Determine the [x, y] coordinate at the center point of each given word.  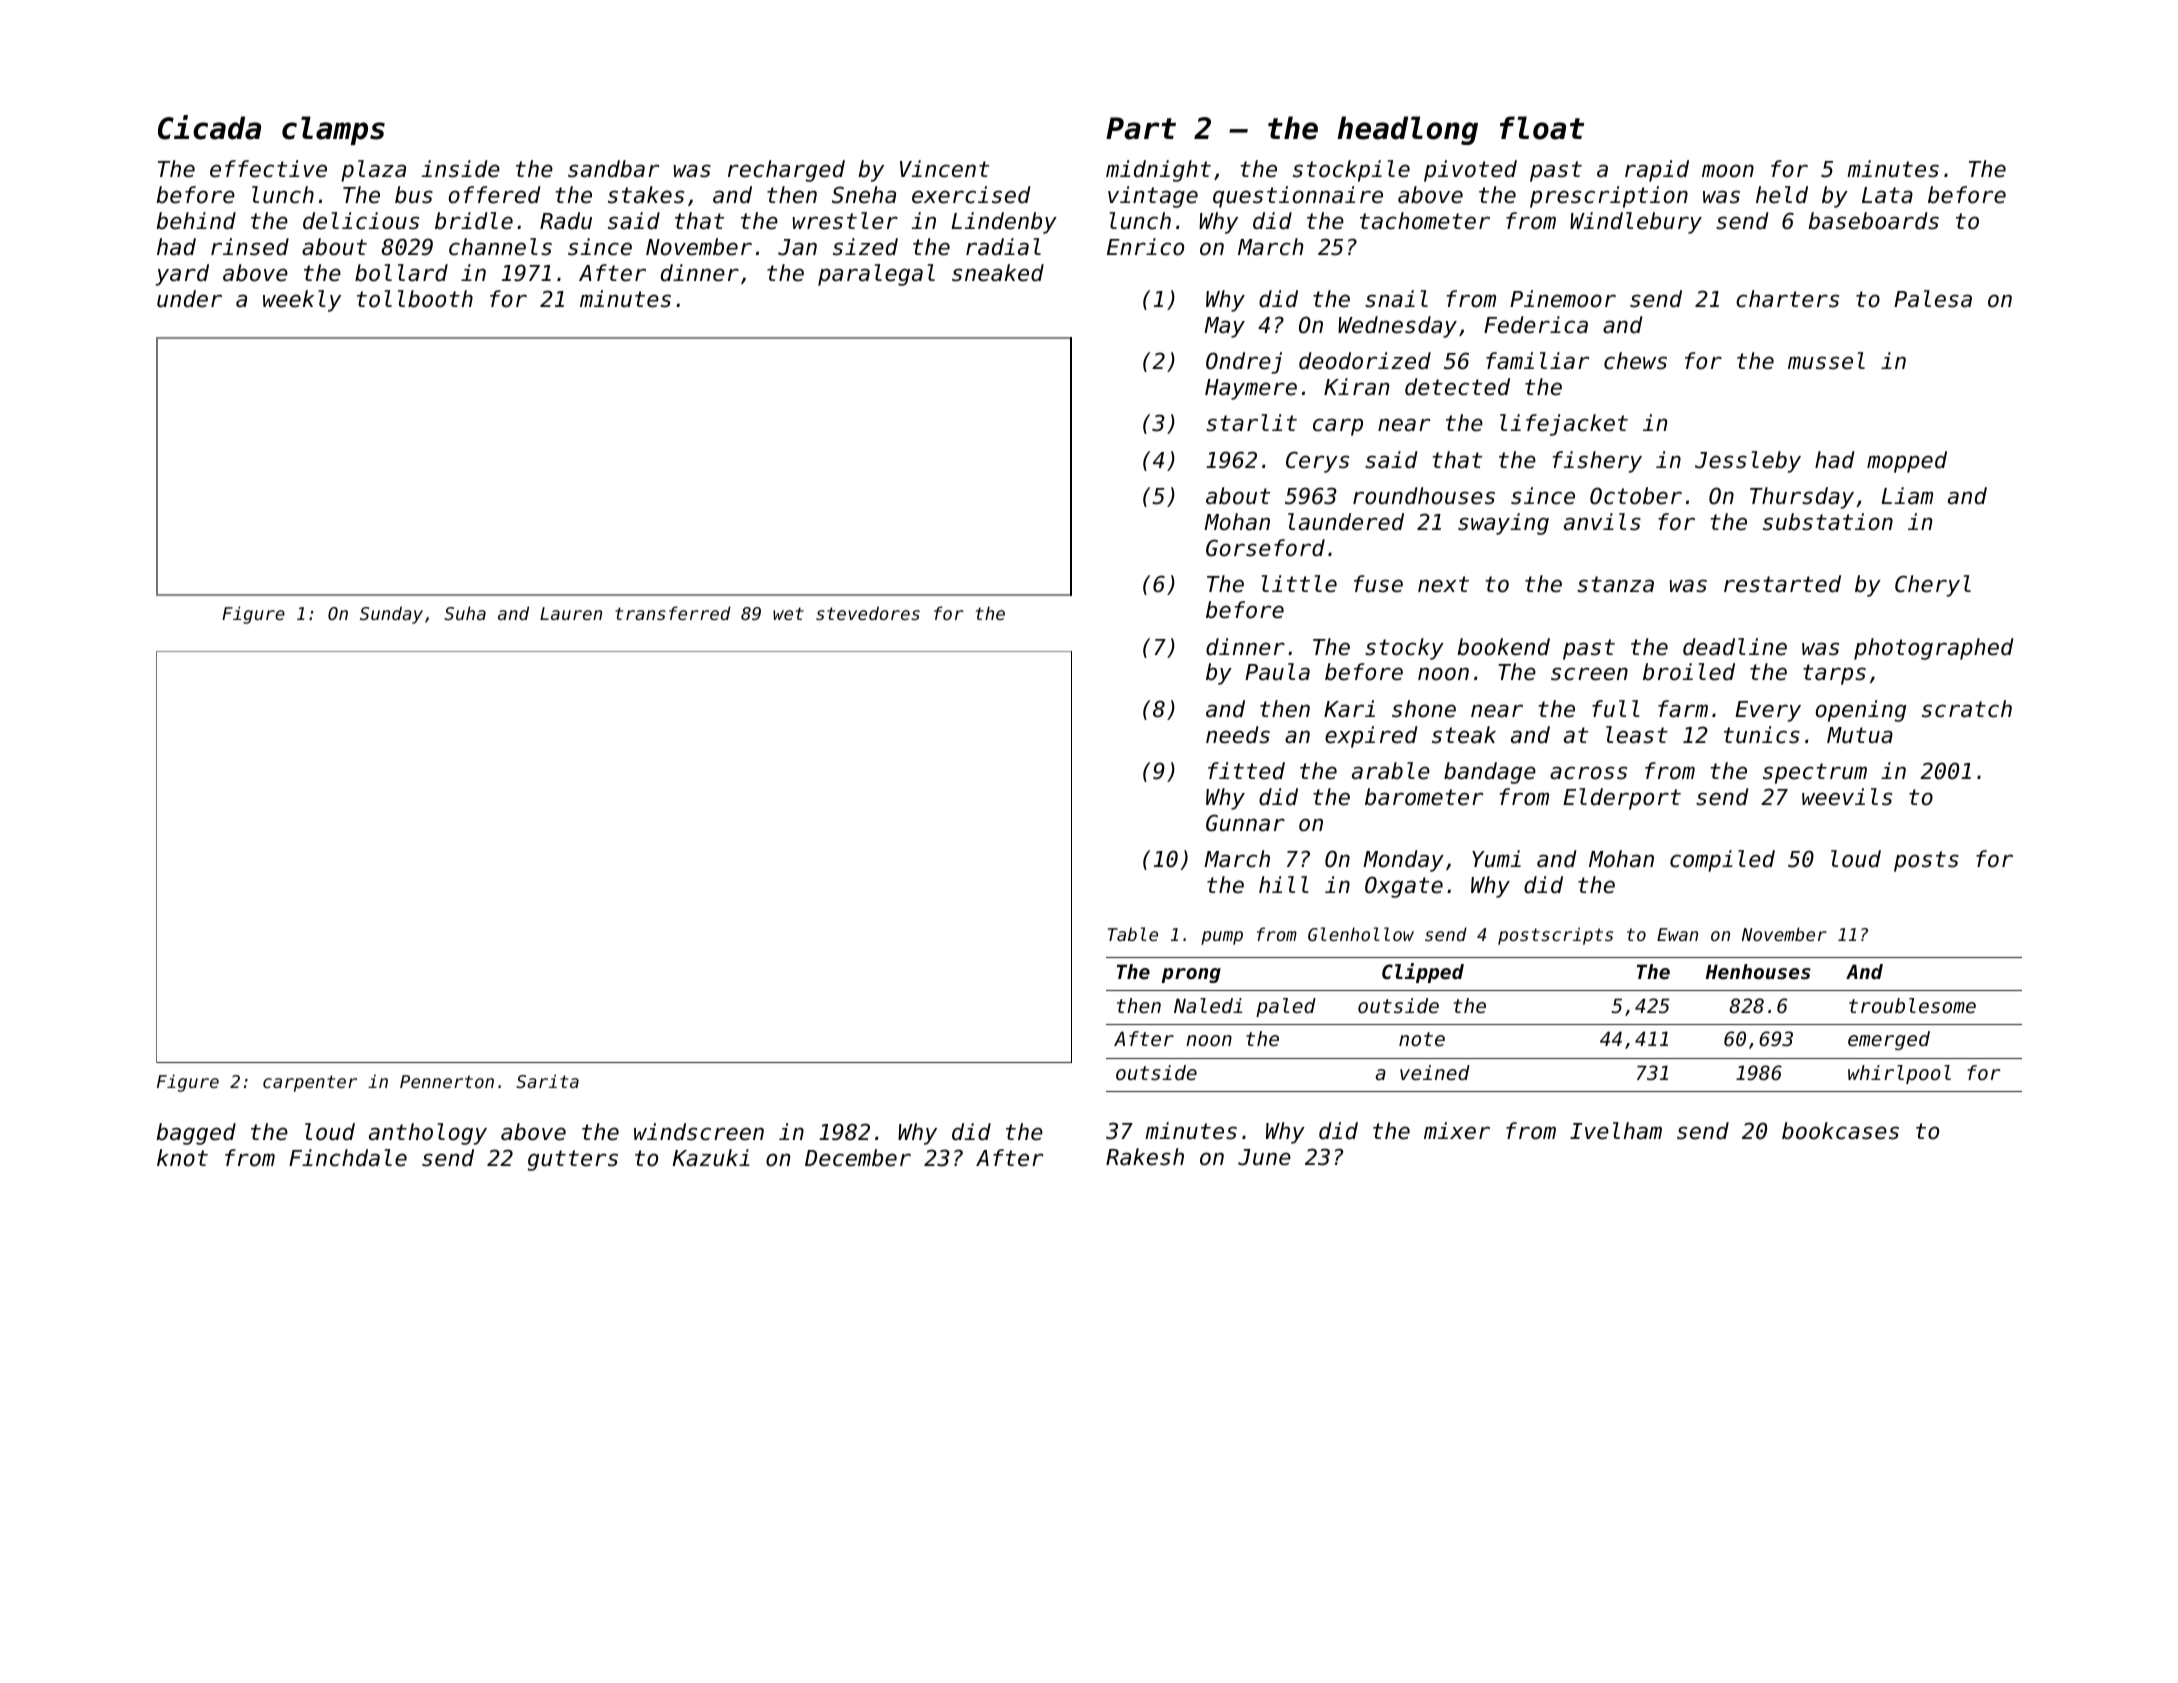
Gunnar [1245, 823]
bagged [196, 1134]
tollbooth [415, 299]
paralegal [876, 275]
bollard [401, 273]
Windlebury [1636, 223]
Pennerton [447, 1081]
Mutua [1860, 735]
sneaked [998, 273]
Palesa [1933, 299]
